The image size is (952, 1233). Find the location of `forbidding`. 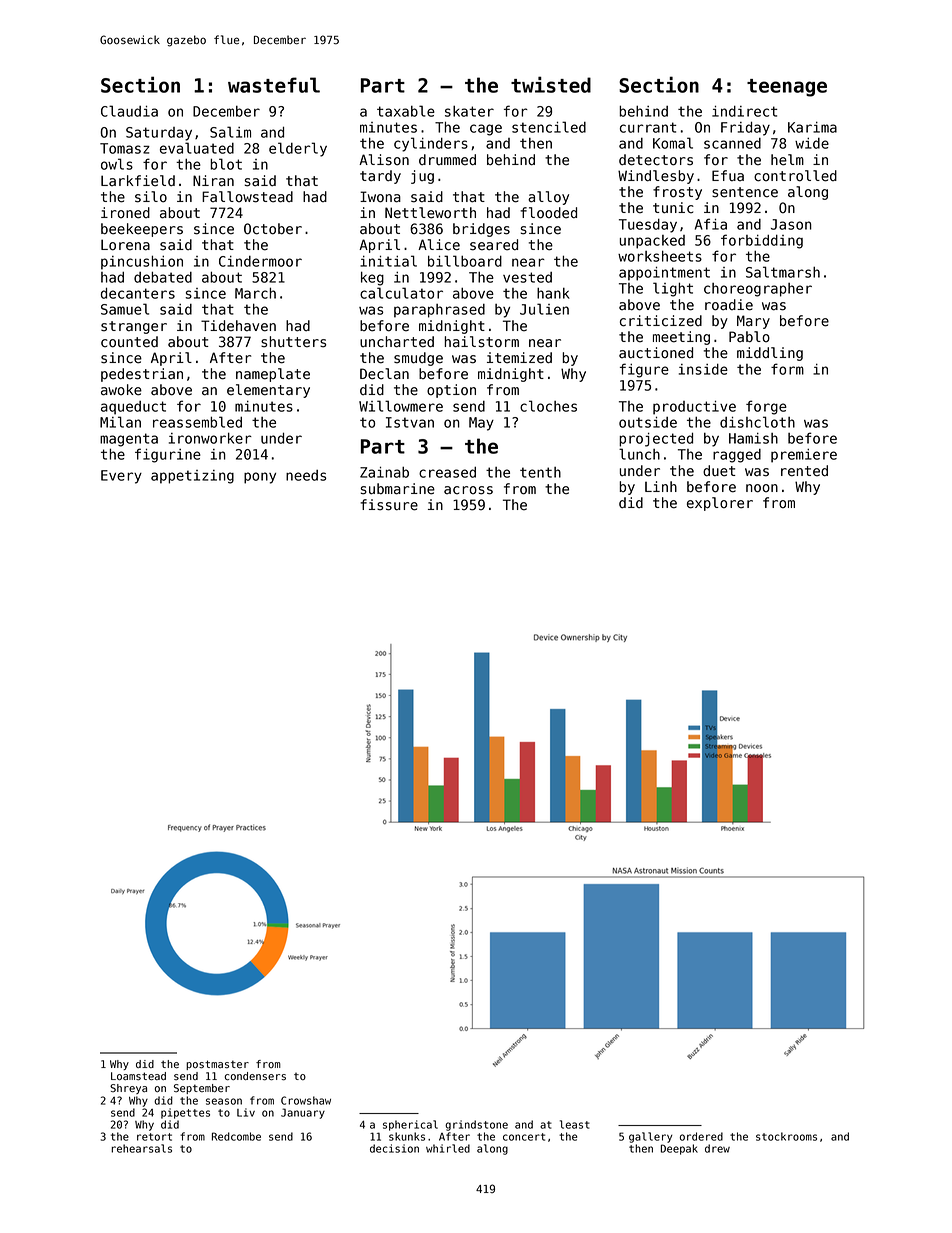

forbidding is located at coordinates (762, 241).
